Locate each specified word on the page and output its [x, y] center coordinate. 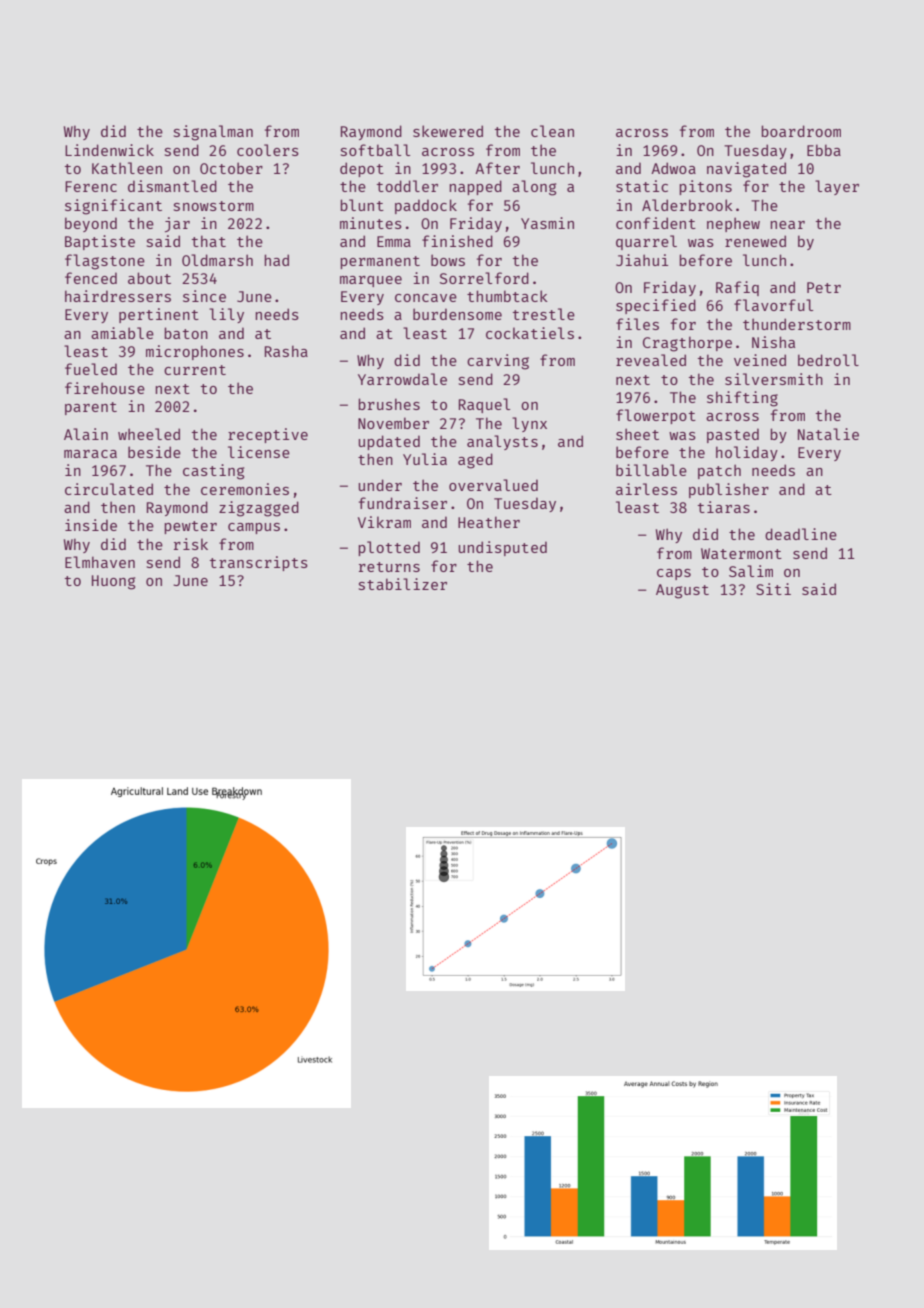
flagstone [105, 262]
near [787, 225]
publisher [729, 490]
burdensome [457, 314]
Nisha [773, 342]
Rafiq [737, 288]
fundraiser [403, 503]
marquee [371, 281]
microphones [195, 352]
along [534, 188]
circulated [109, 489]
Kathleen [127, 168]
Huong [113, 582]
